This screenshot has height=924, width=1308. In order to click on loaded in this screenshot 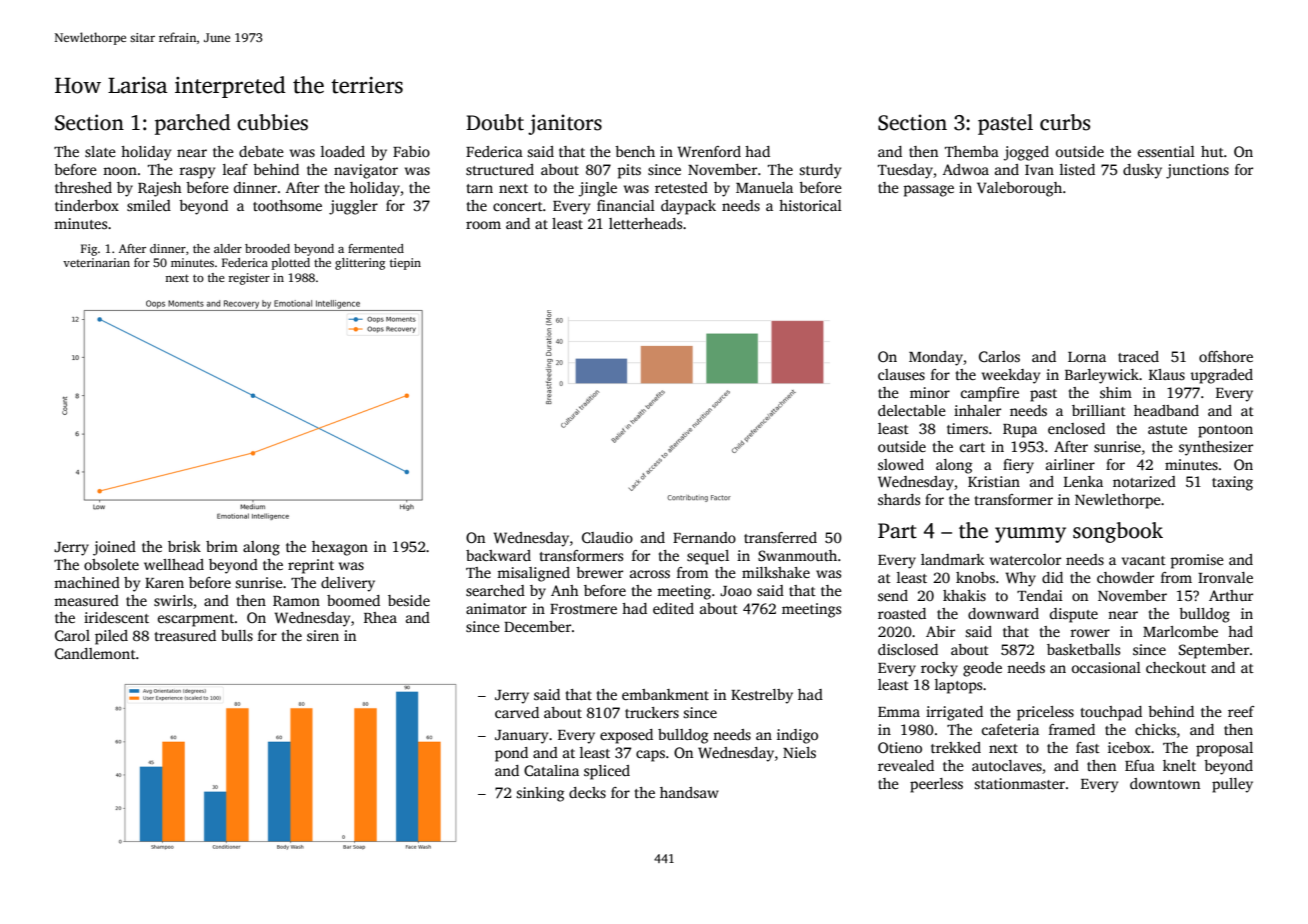, I will do `click(343, 151)`.
